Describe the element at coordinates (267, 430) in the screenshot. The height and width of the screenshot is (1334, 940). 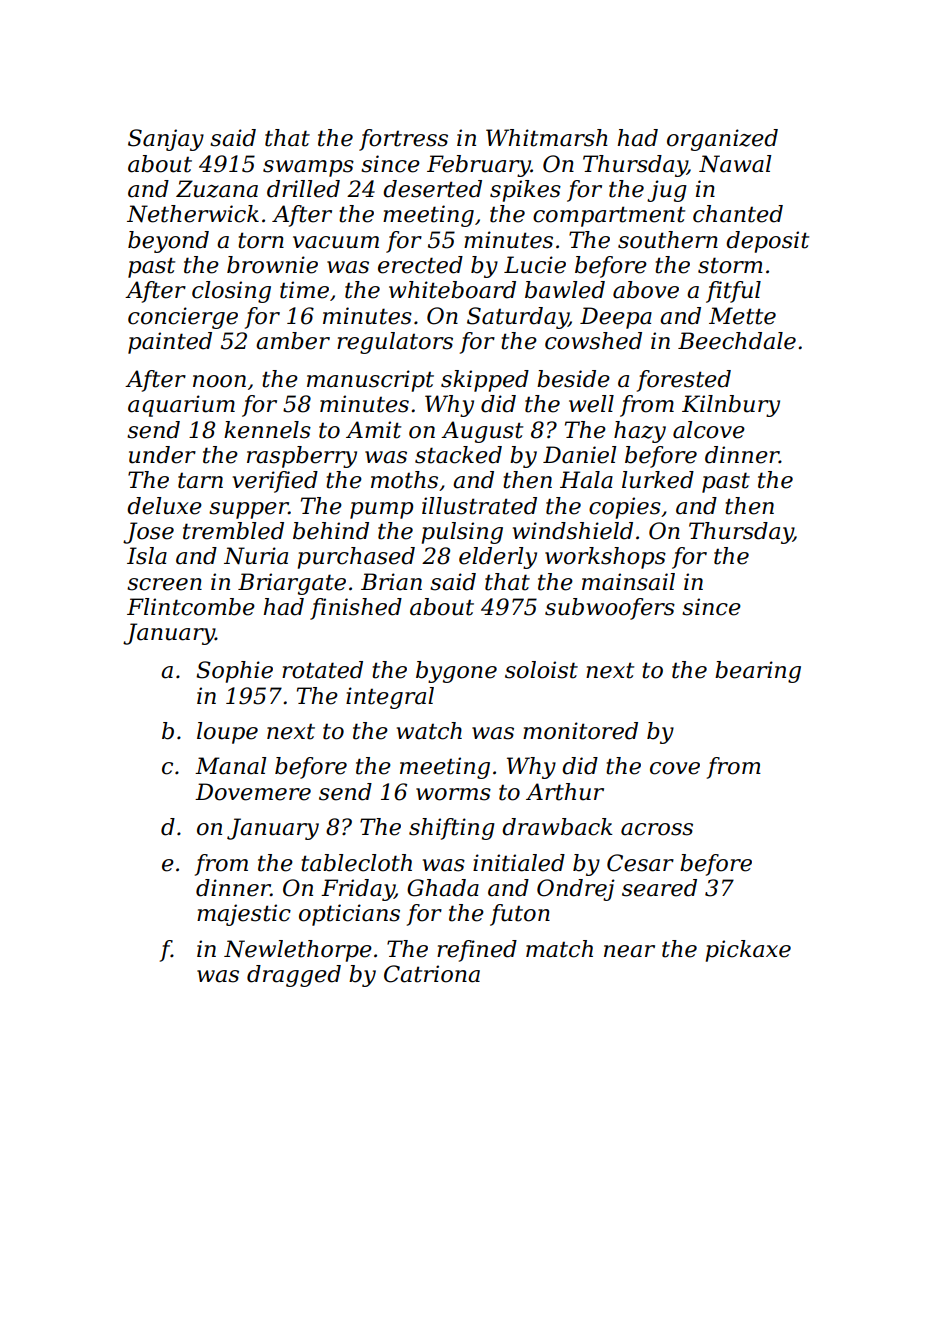
I see `kennels` at that location.
